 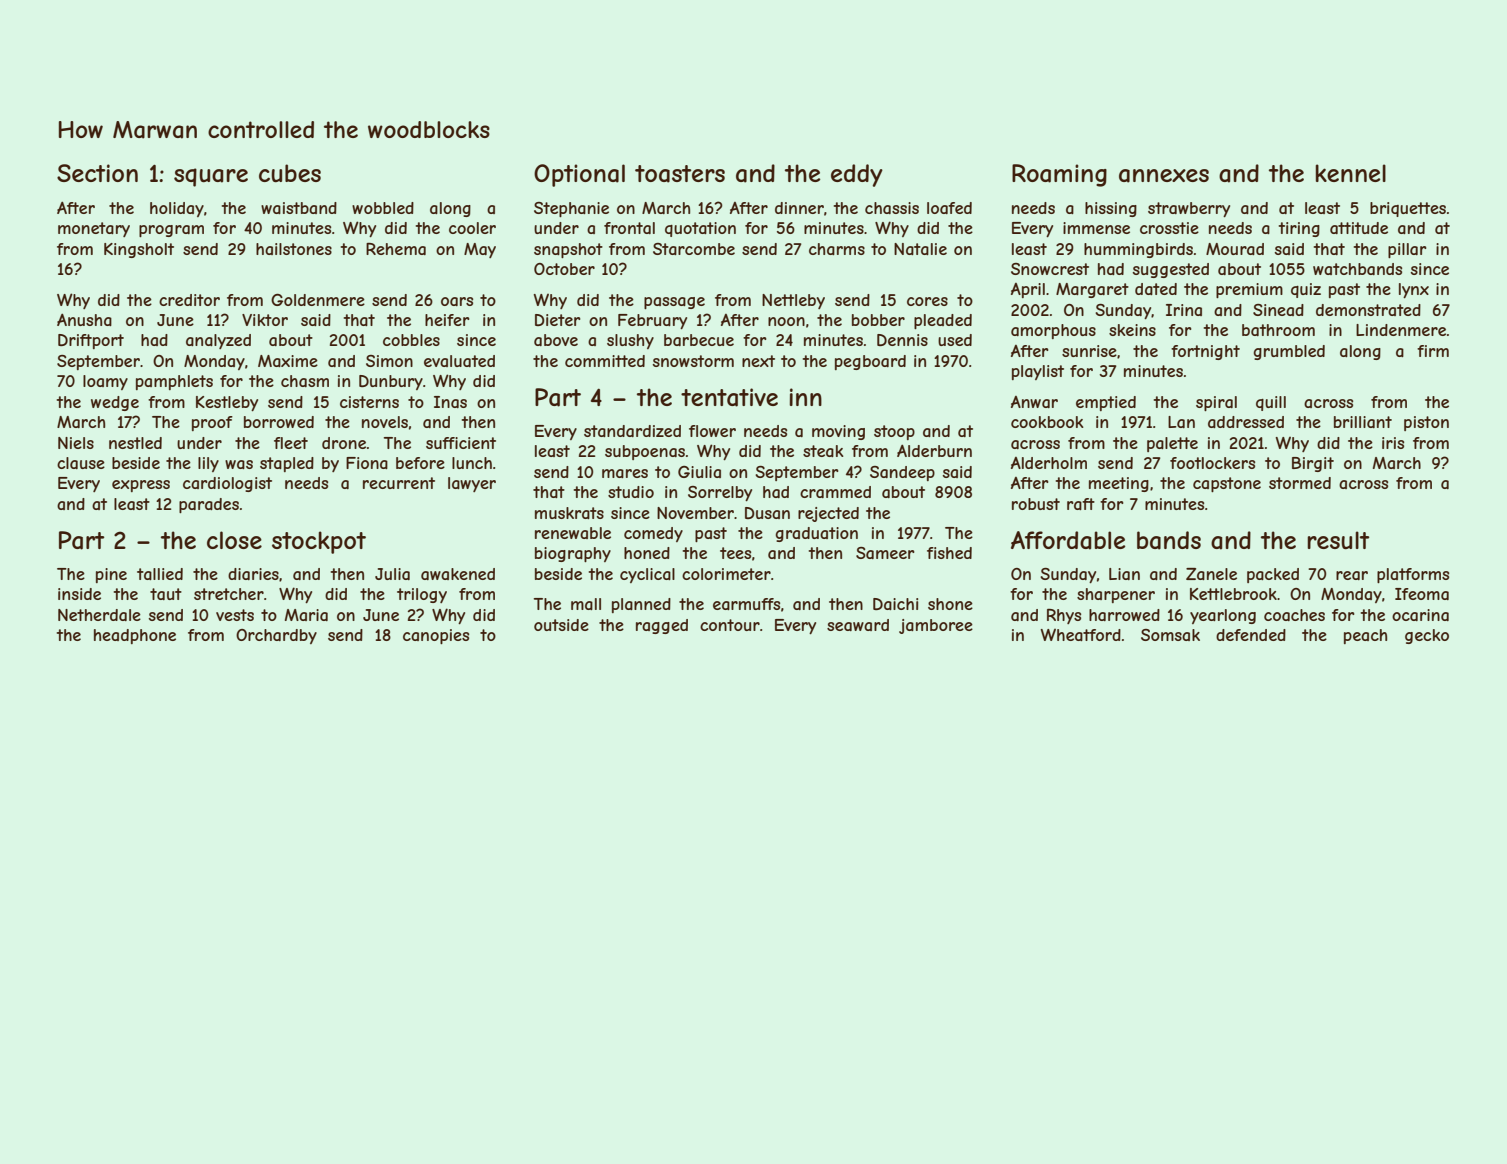 What do you see at coordinates (680, 174) in the page?
I see `toasters` at bounding box center [680, 174].
